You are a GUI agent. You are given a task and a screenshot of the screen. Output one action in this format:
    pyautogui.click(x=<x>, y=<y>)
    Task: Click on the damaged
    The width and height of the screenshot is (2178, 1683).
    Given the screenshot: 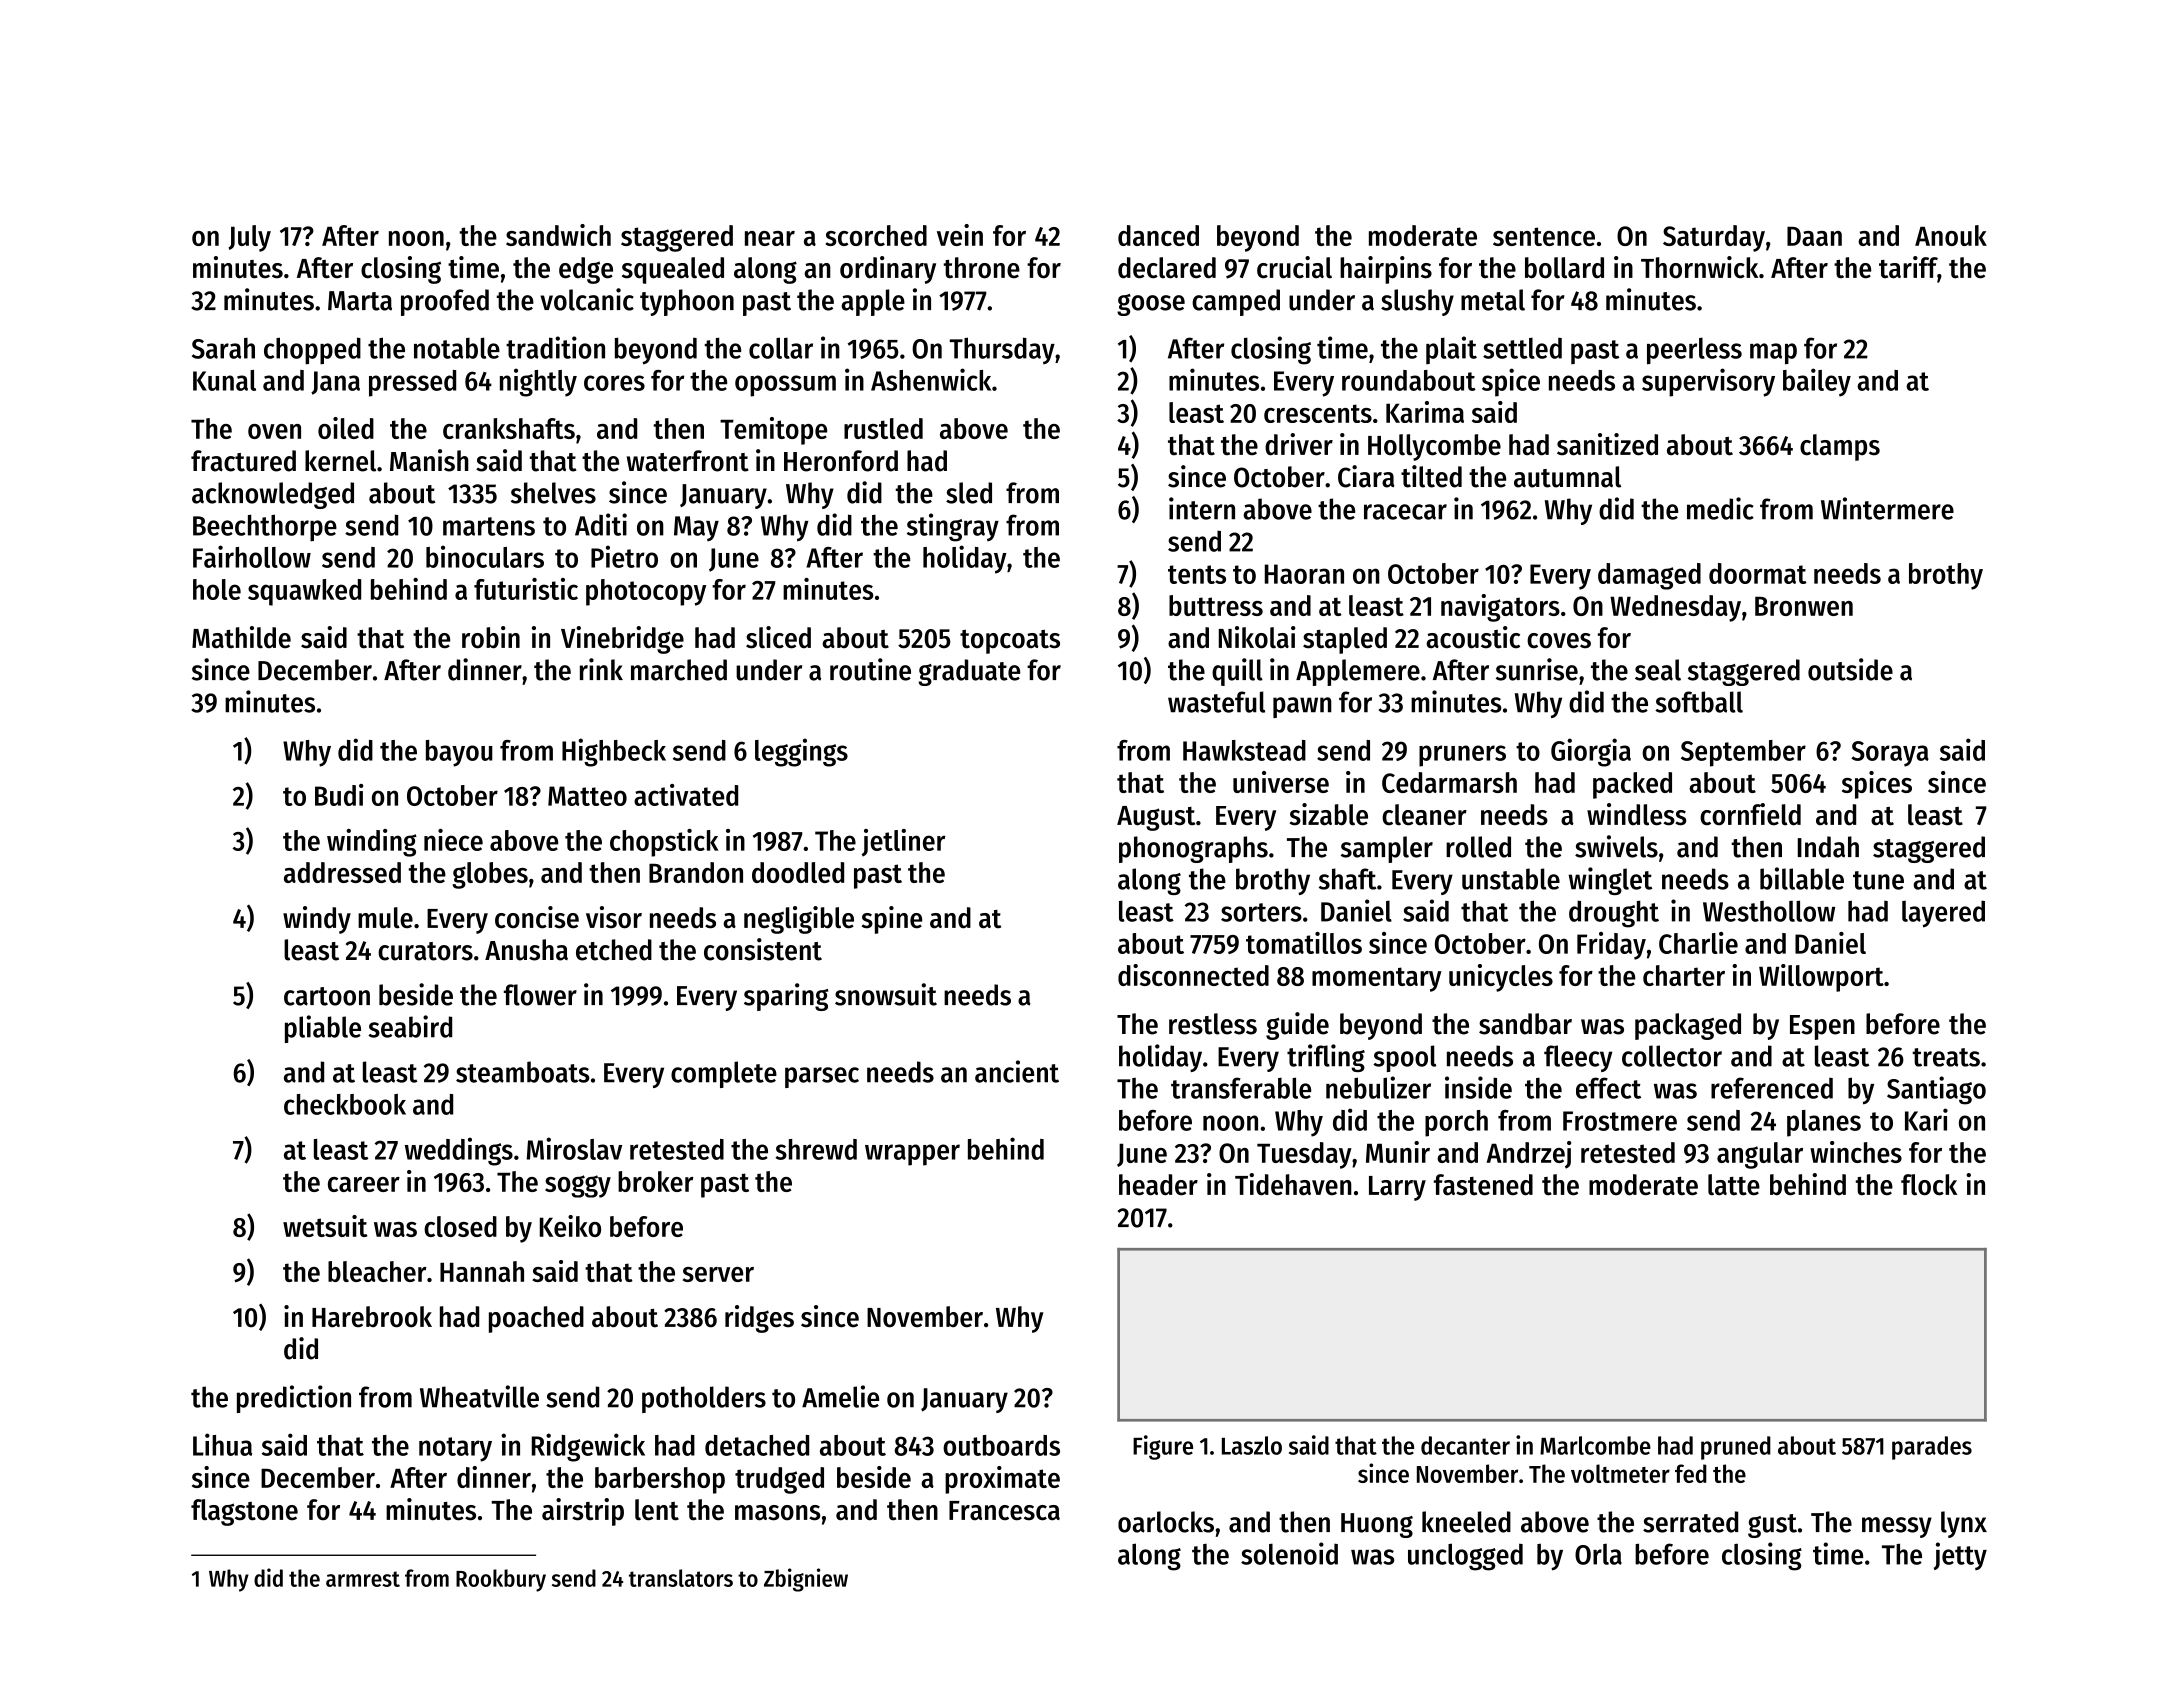 What is the action you would take?
    pyautogui.click(x=1649, y=576)
